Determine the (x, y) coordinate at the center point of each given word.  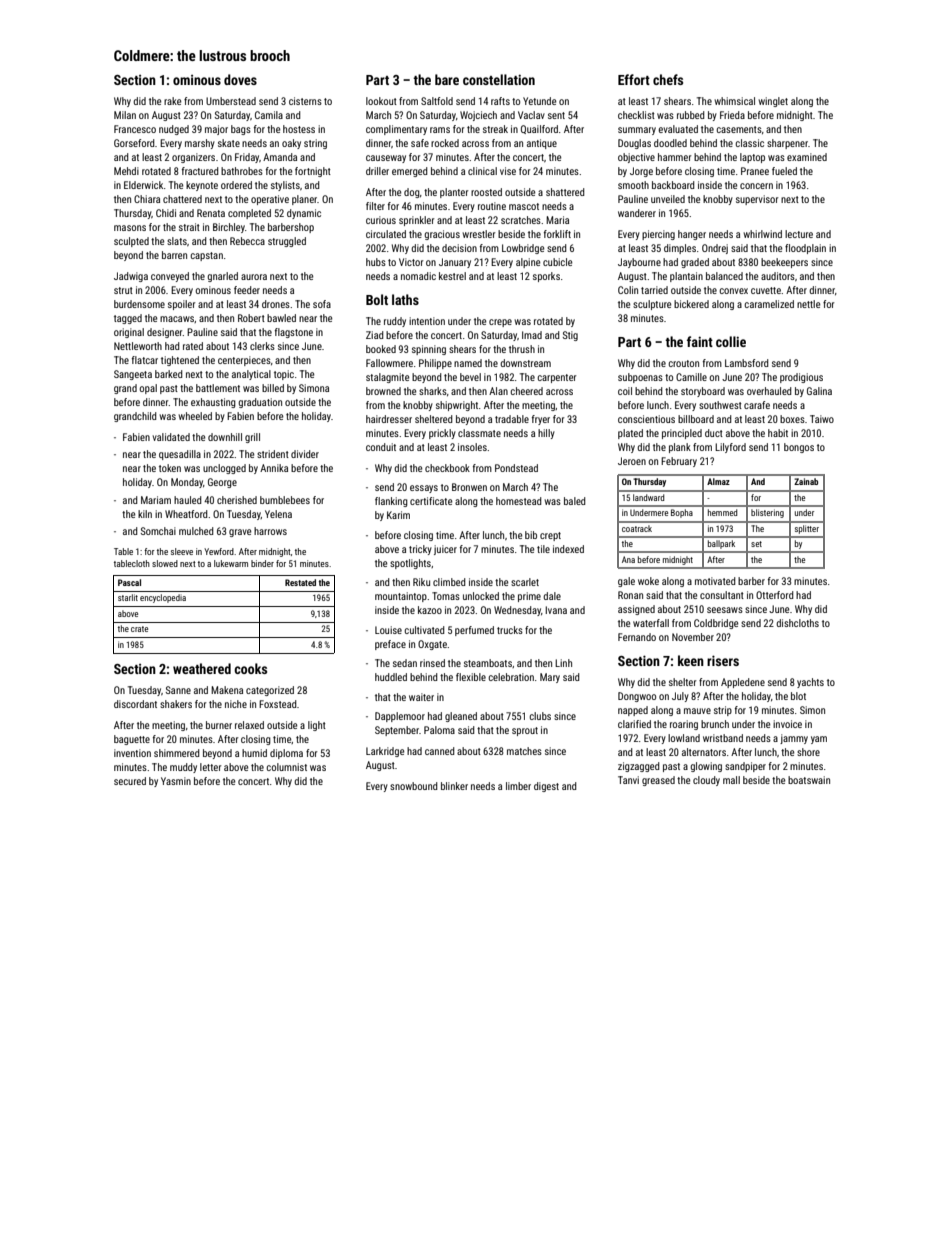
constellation (499, 79)
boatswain (809, 780)
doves (240, 79)
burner (219, 725)
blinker (454, 786)
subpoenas (640, 378)
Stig (570, 336)
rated (193, 346)
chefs (668, 79)
